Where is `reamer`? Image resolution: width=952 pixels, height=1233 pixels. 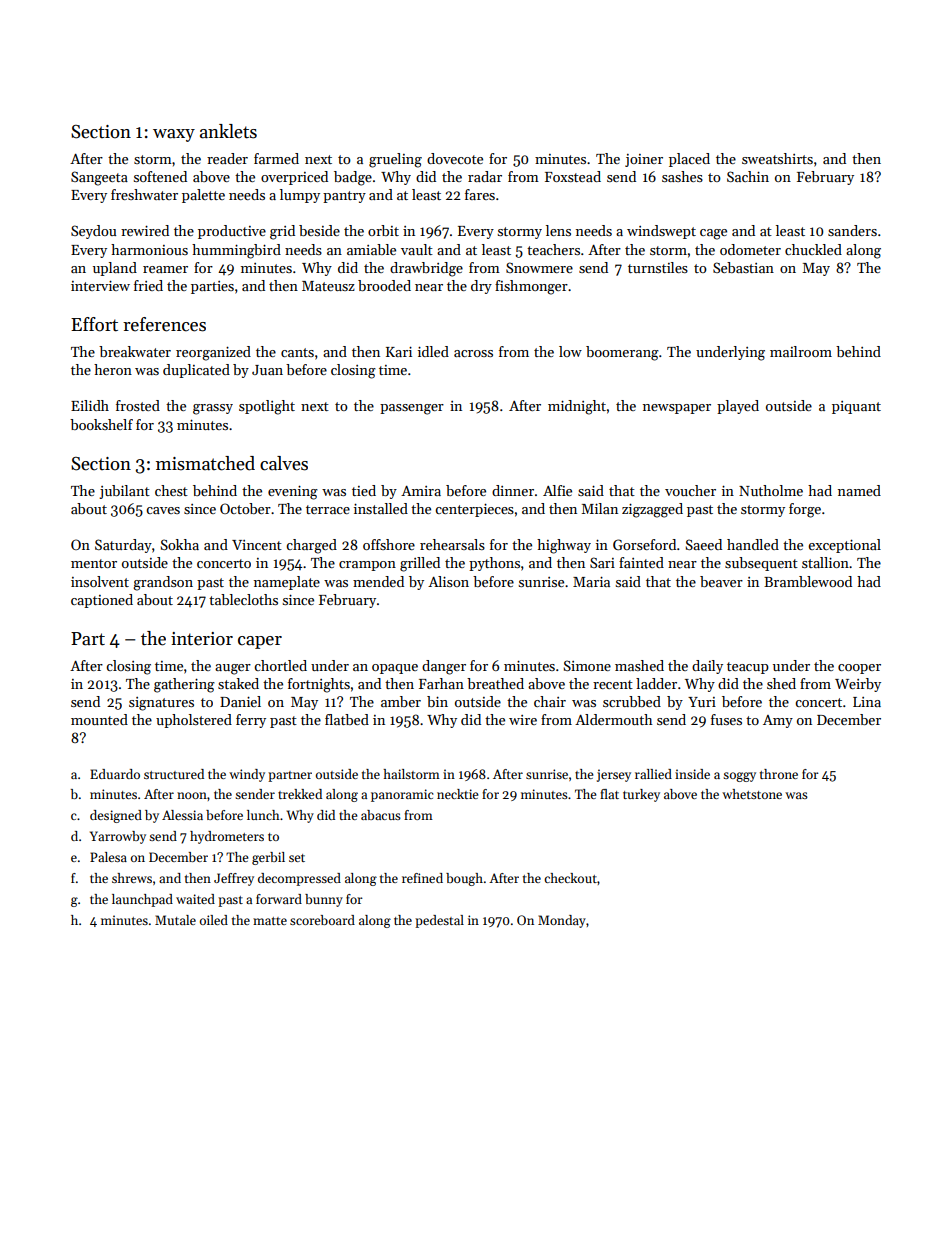 reamer is located at coordinates (165, 269).
